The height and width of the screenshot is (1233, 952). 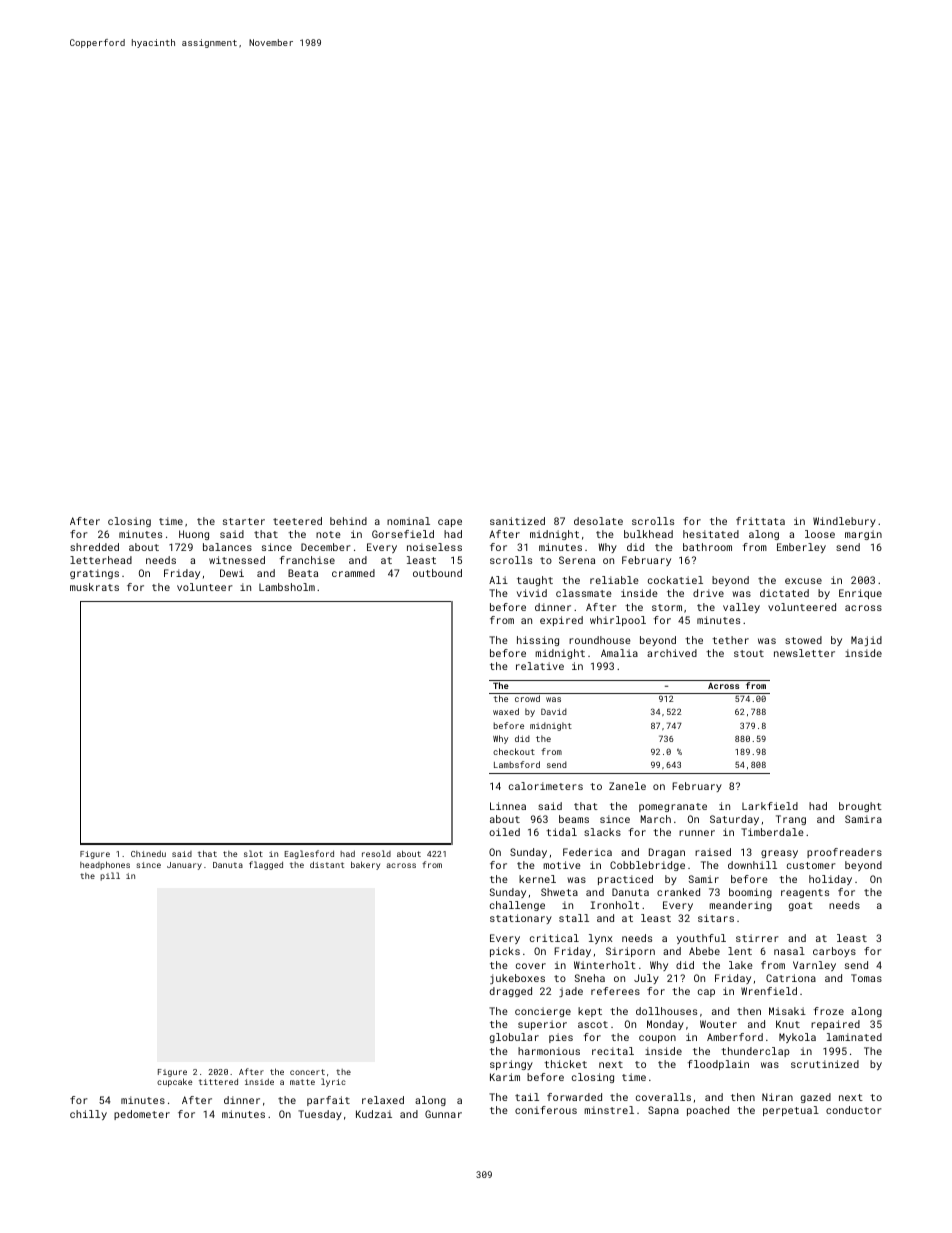 I want to click on starter, so click(x=244, y=521).
